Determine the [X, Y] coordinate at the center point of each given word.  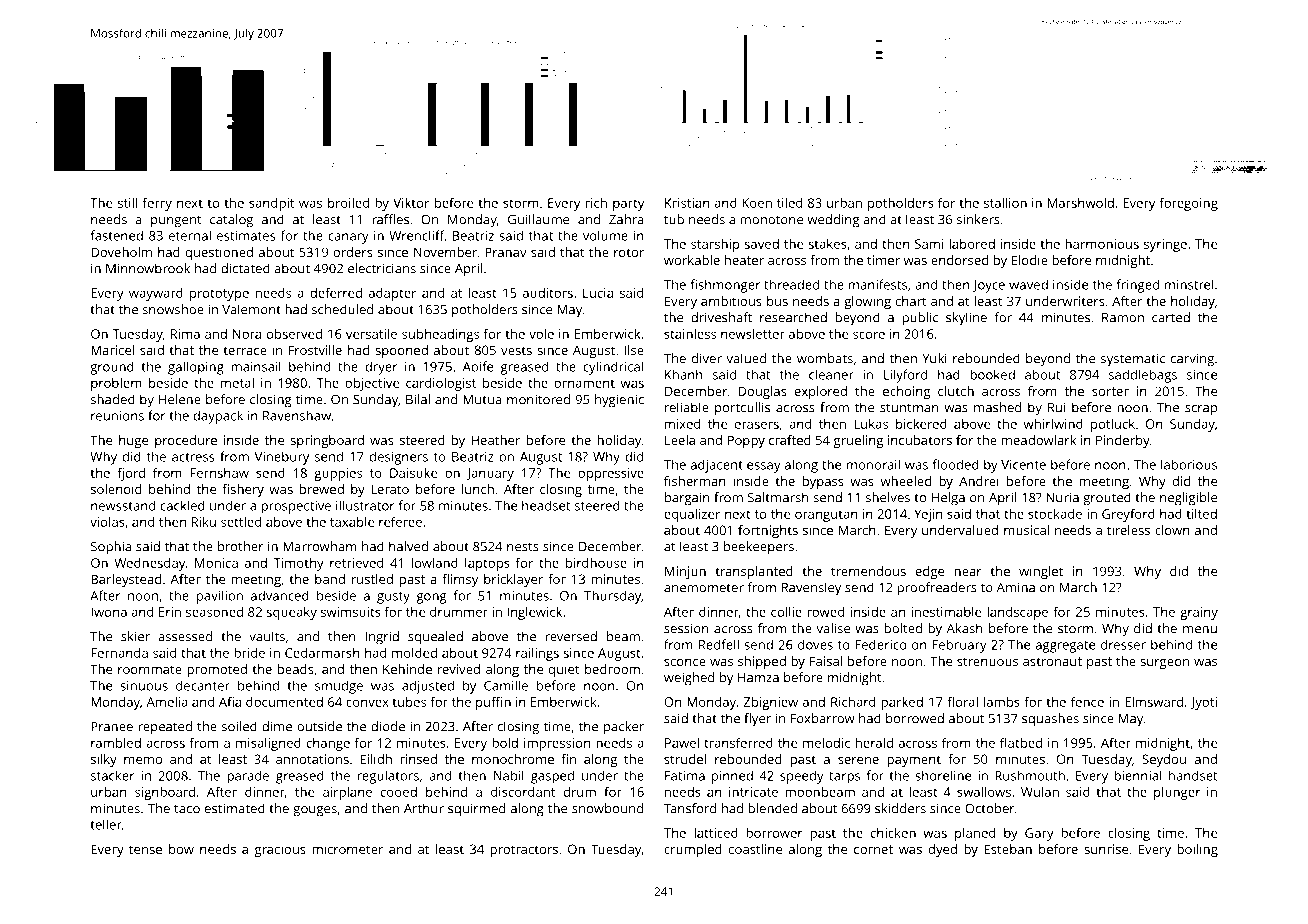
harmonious [1102, 244]
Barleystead [126, 580]
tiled [789, 203]
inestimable [946, 612]
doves [815, 644]
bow [181, 849]
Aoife [478, 366]
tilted [1201, 514]
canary [348, 238]
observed [294, 333]
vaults [267, 636]
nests [523, 547]
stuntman [909, 408]
